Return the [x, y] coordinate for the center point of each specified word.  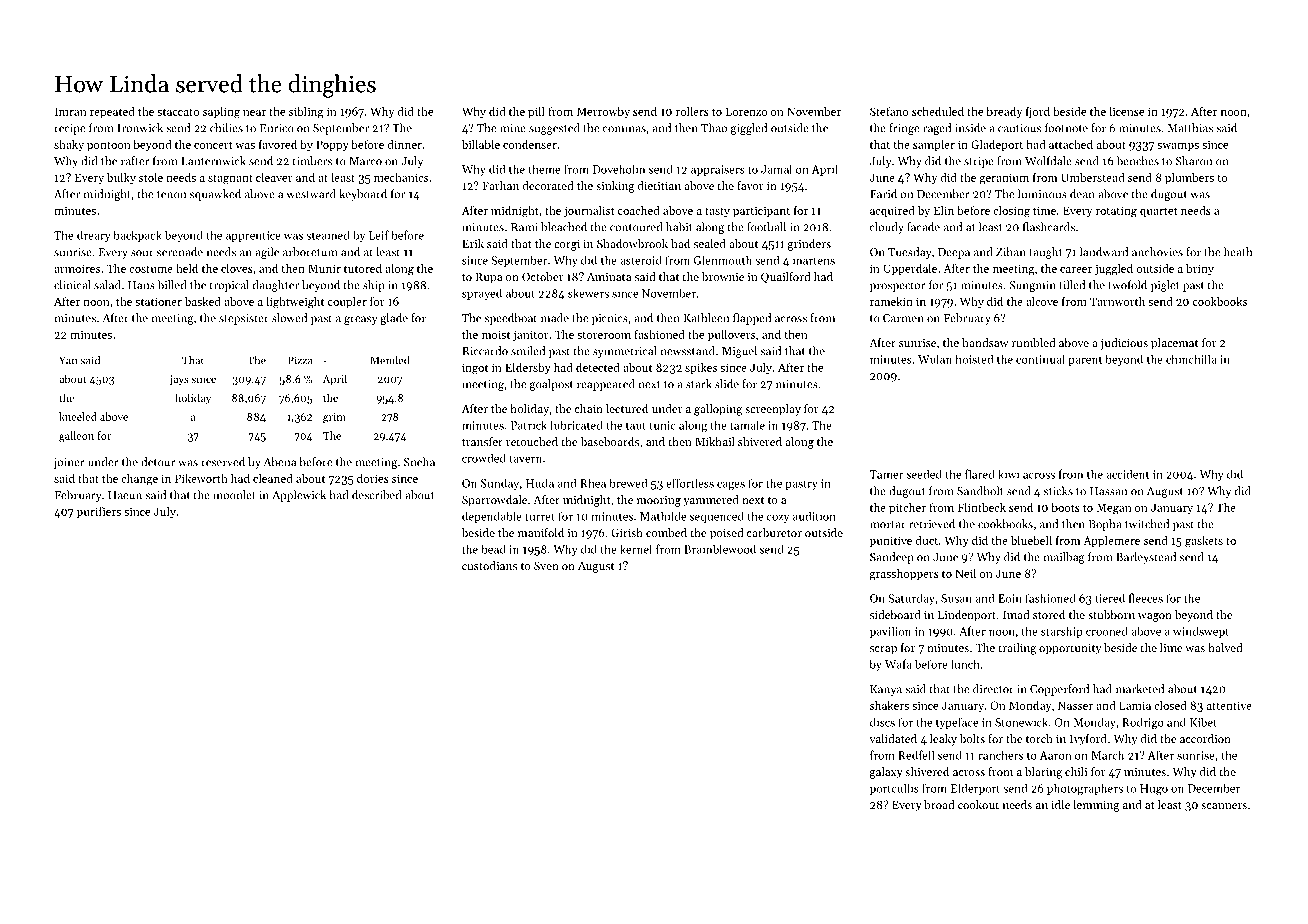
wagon [1155, 617]
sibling [306, 113]
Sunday [500, 484]
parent [1085, 361]
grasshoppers [904, 575]
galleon [76, 437]
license [1126, 111]
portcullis [894, 789]
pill [536, 112]
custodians [489, 565]
